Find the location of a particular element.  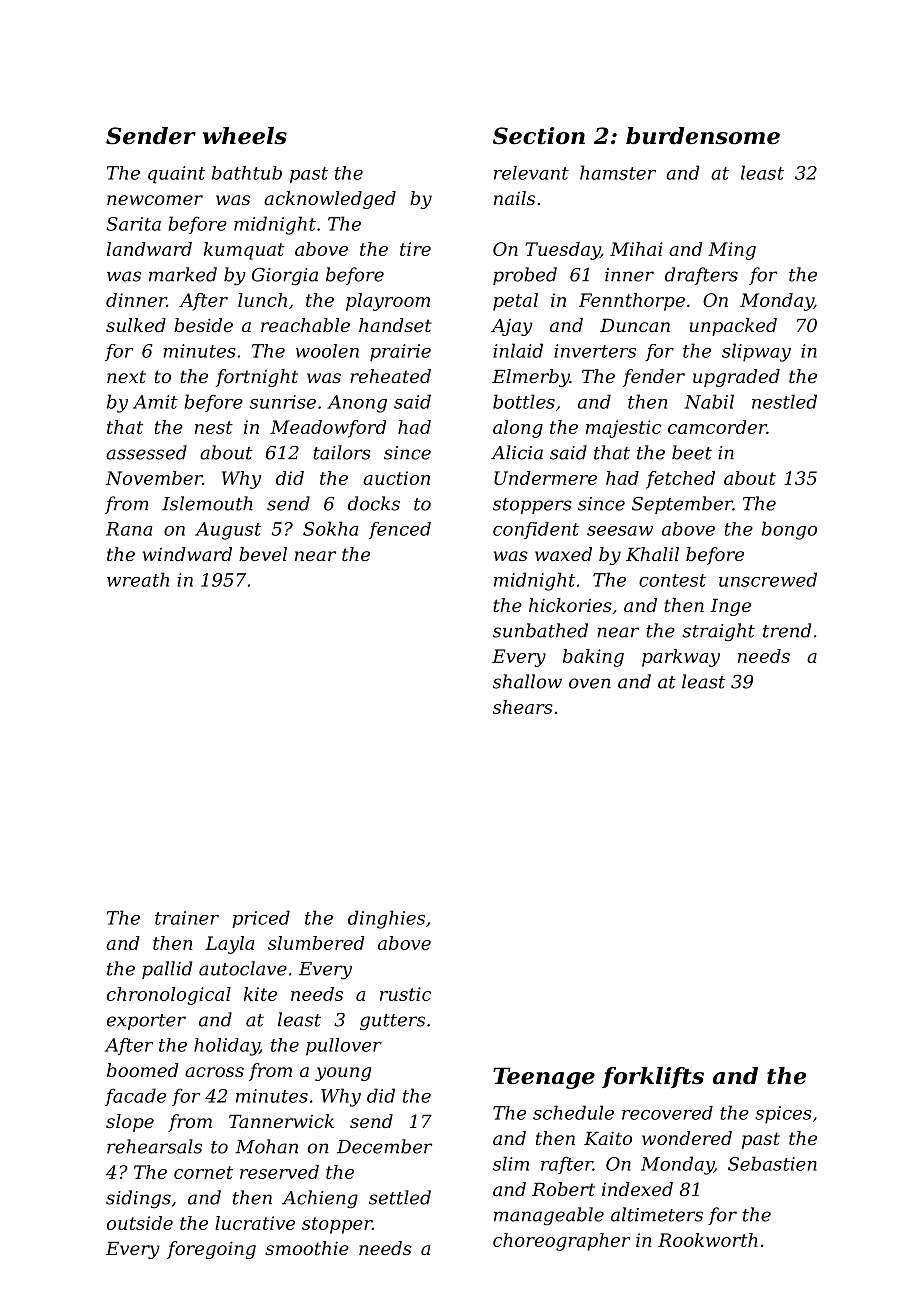

burdensome is located at coordinates (703, 136).
